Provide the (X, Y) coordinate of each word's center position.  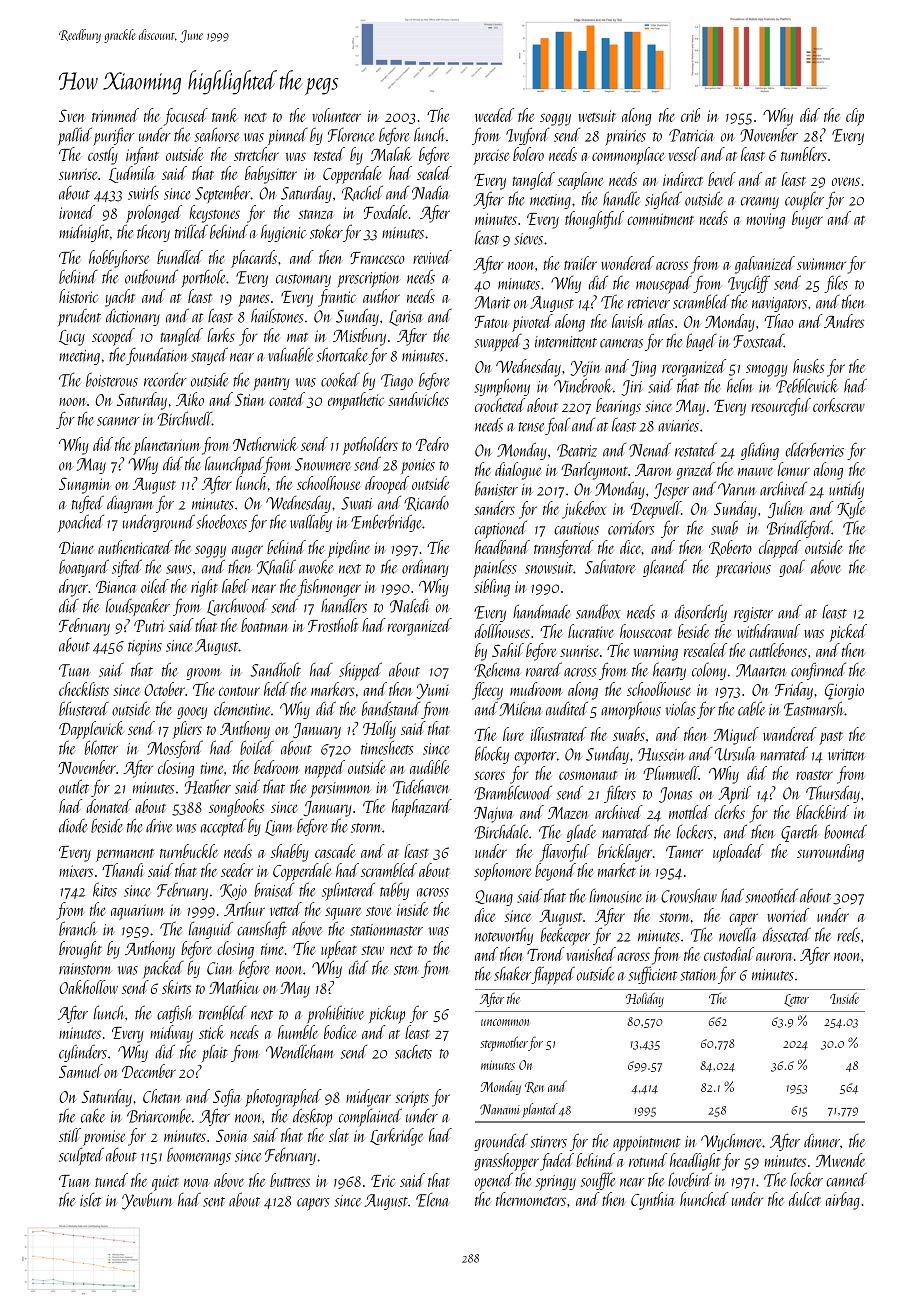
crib (690, 115)
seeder (237, 870)
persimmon (340, 790)
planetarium (167, 446)
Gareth (800, 833)
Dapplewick (91, 730)
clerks (730, 812)
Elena (432, 1200)
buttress (290, 1180)
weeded (494, 115)
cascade (335, 851)
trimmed (115, 115)
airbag (843, 1201)
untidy (846, 490)
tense (531, 427)
